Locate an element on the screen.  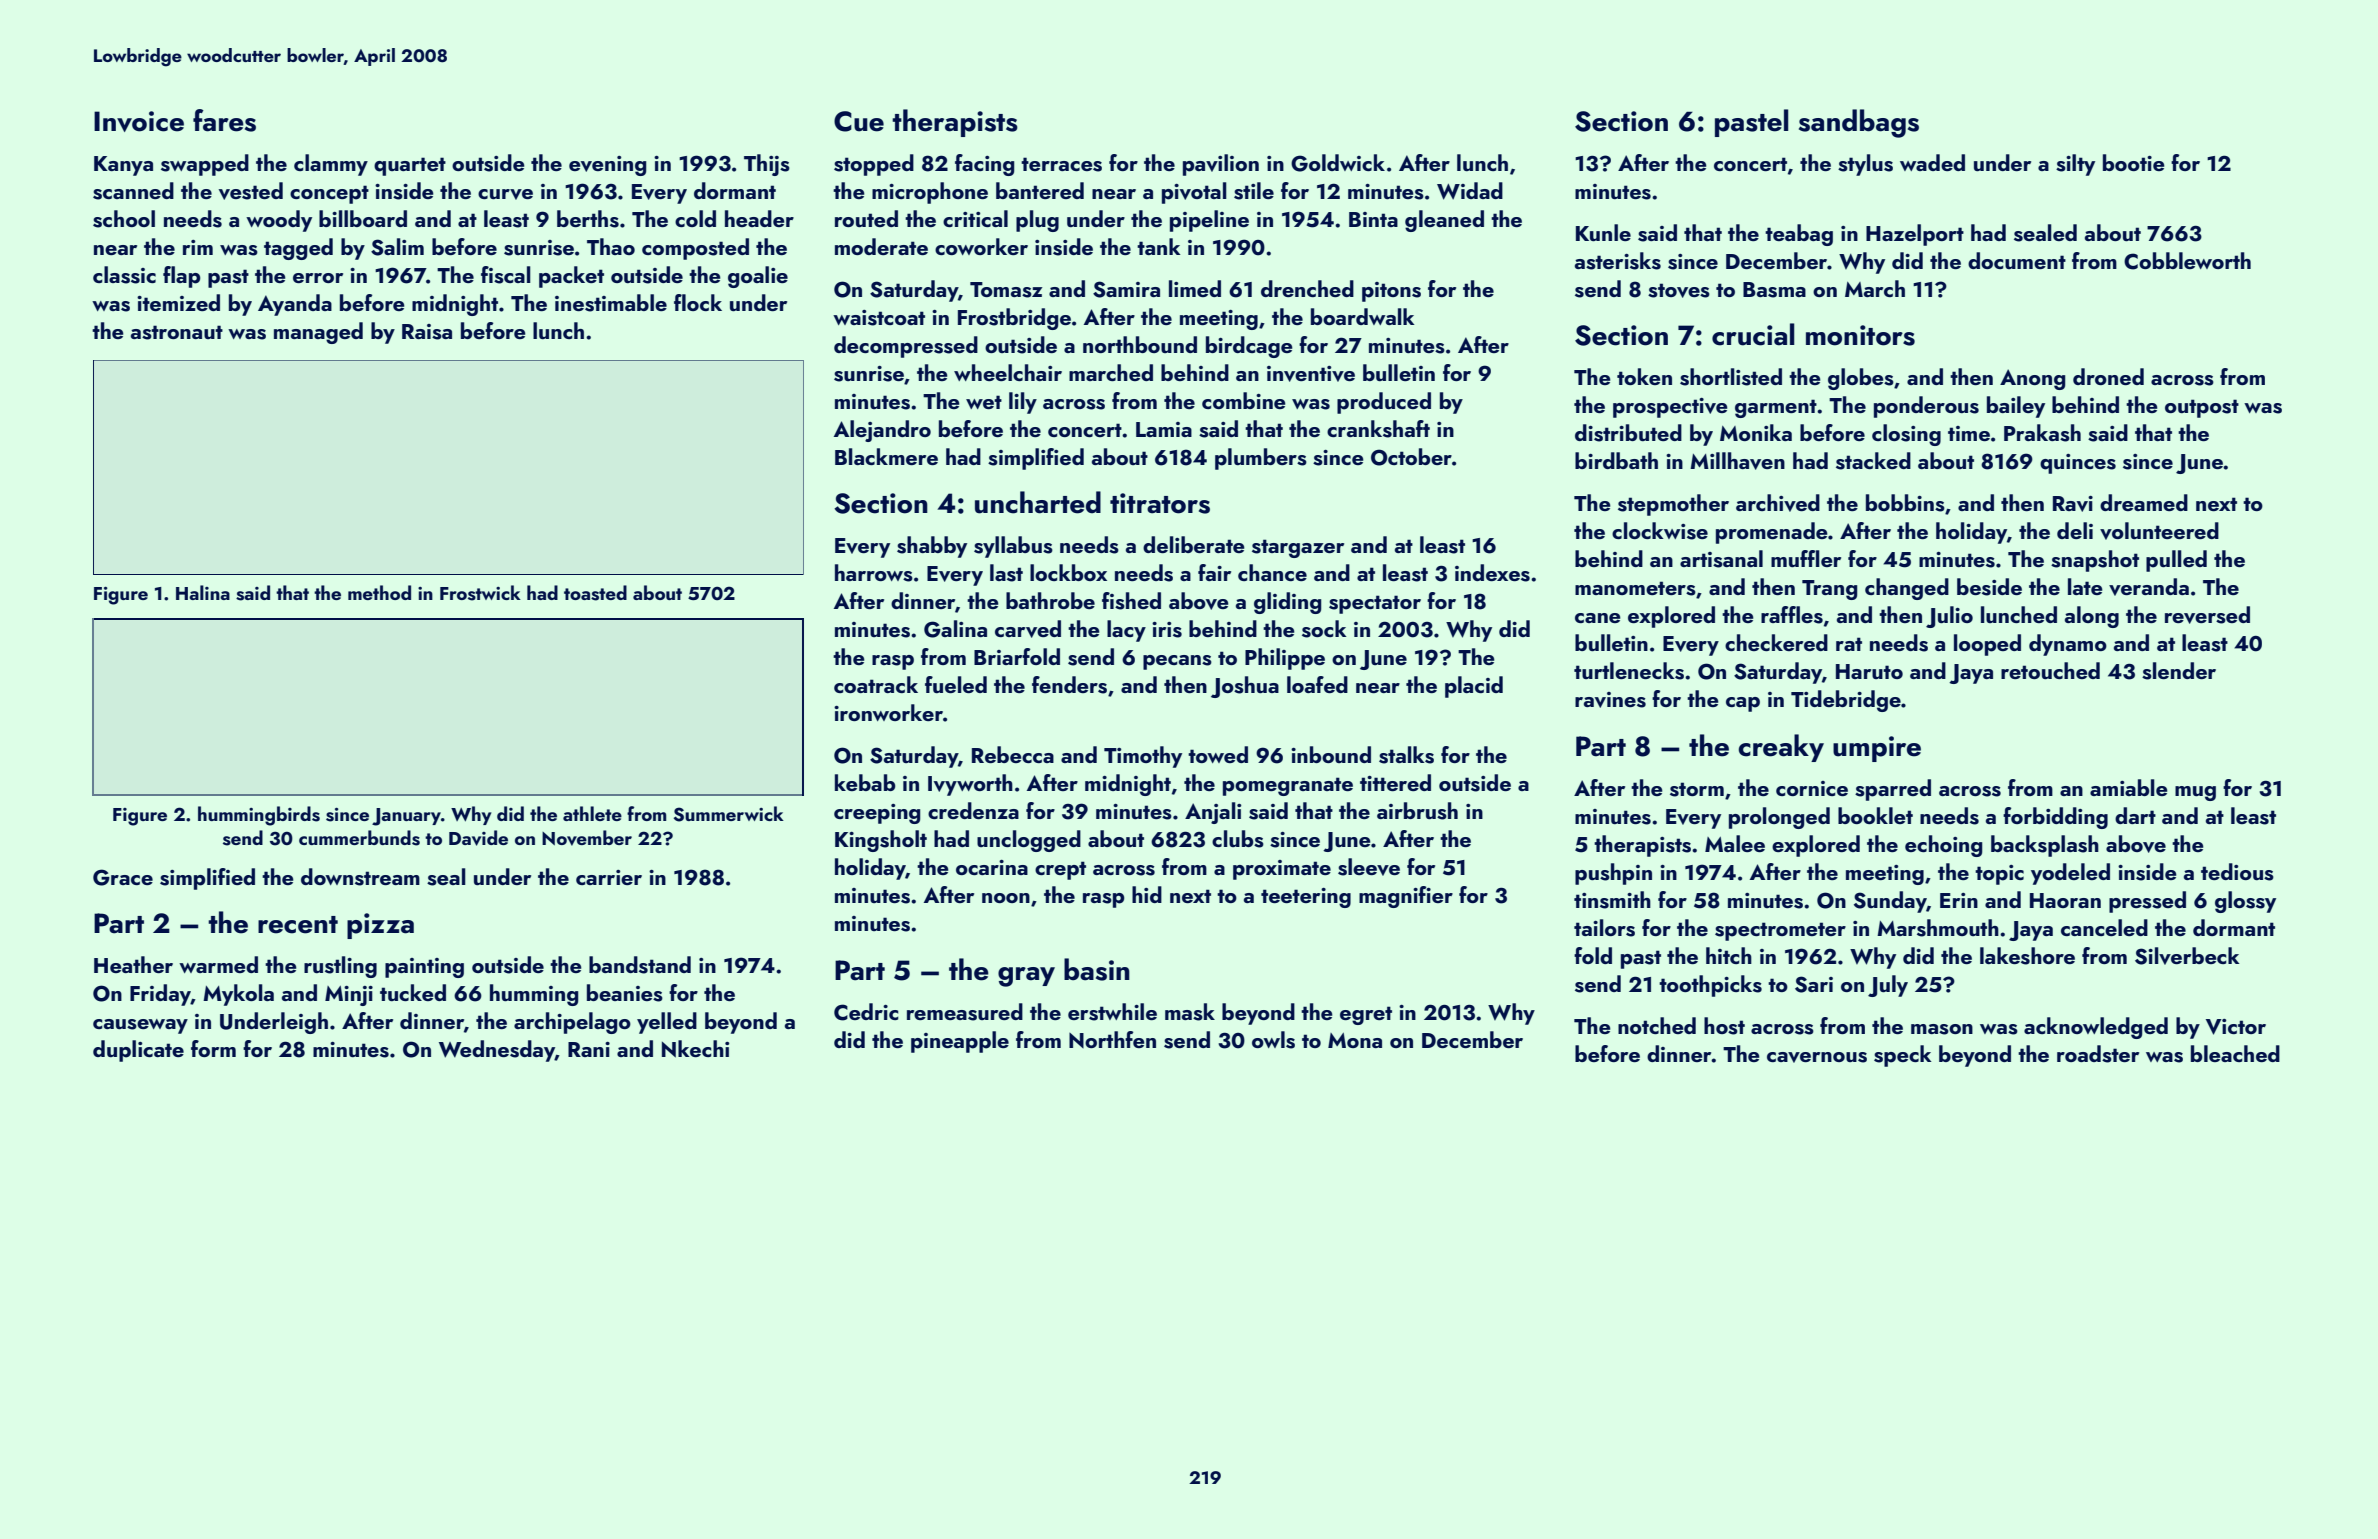
sandbags is located at coordinates (1859, 123).
